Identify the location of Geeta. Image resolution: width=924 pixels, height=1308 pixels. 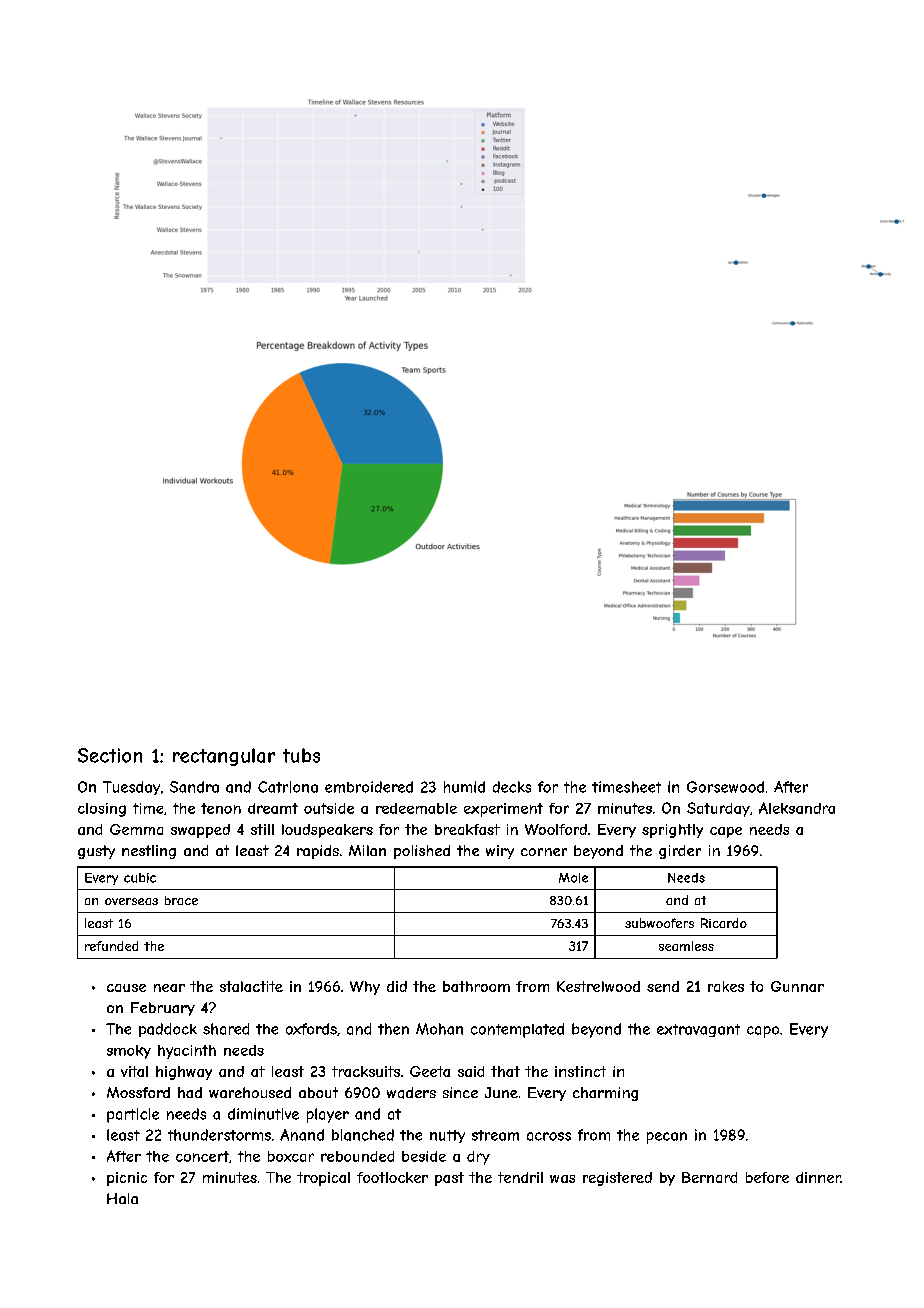
(430, 1071).
